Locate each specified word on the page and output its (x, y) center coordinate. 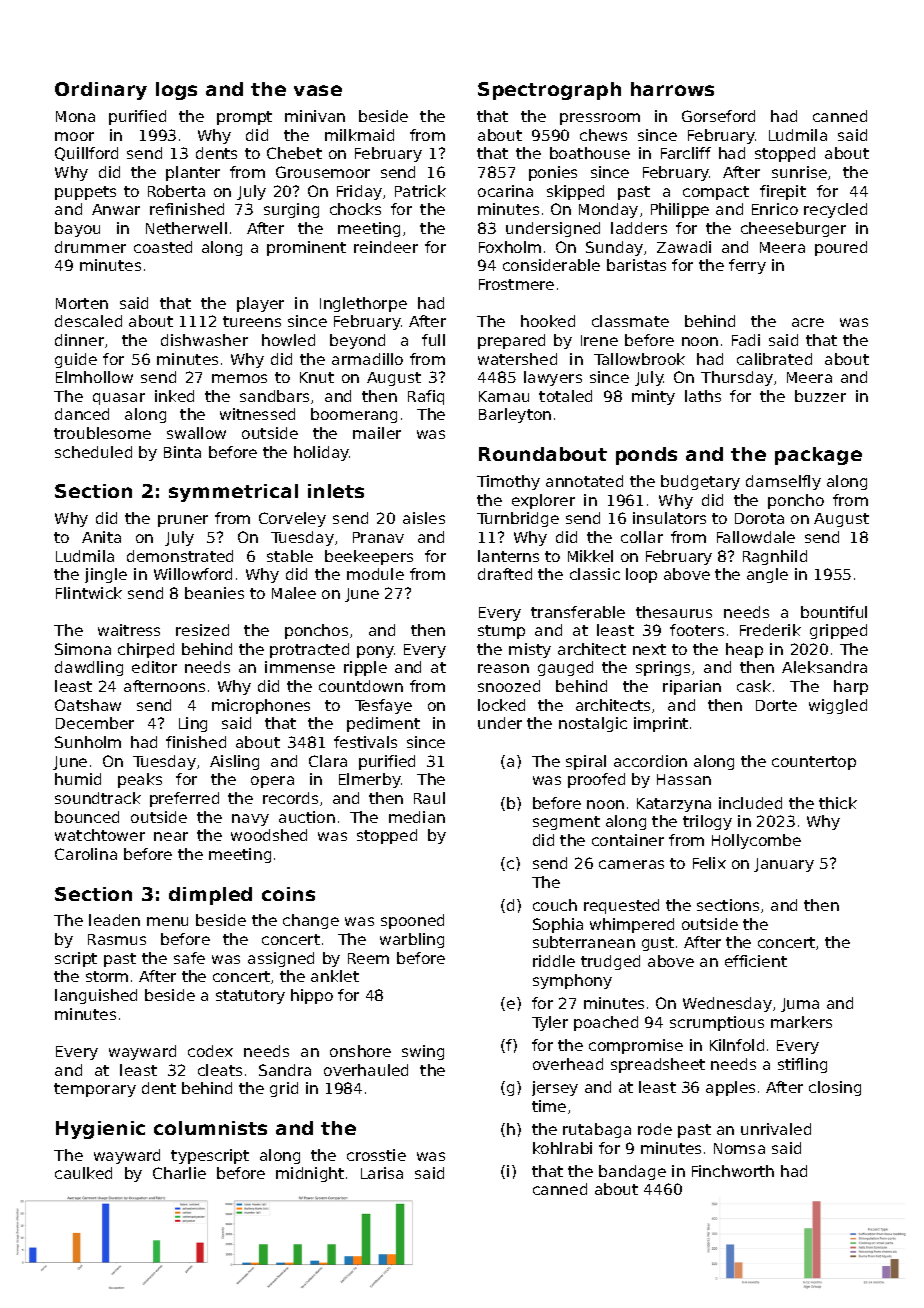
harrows (672, 89)
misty (530, 650)
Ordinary (101, 91)
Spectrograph (549, 91)
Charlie (179, 1173)
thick (838, 803)
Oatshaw (88, 705)
